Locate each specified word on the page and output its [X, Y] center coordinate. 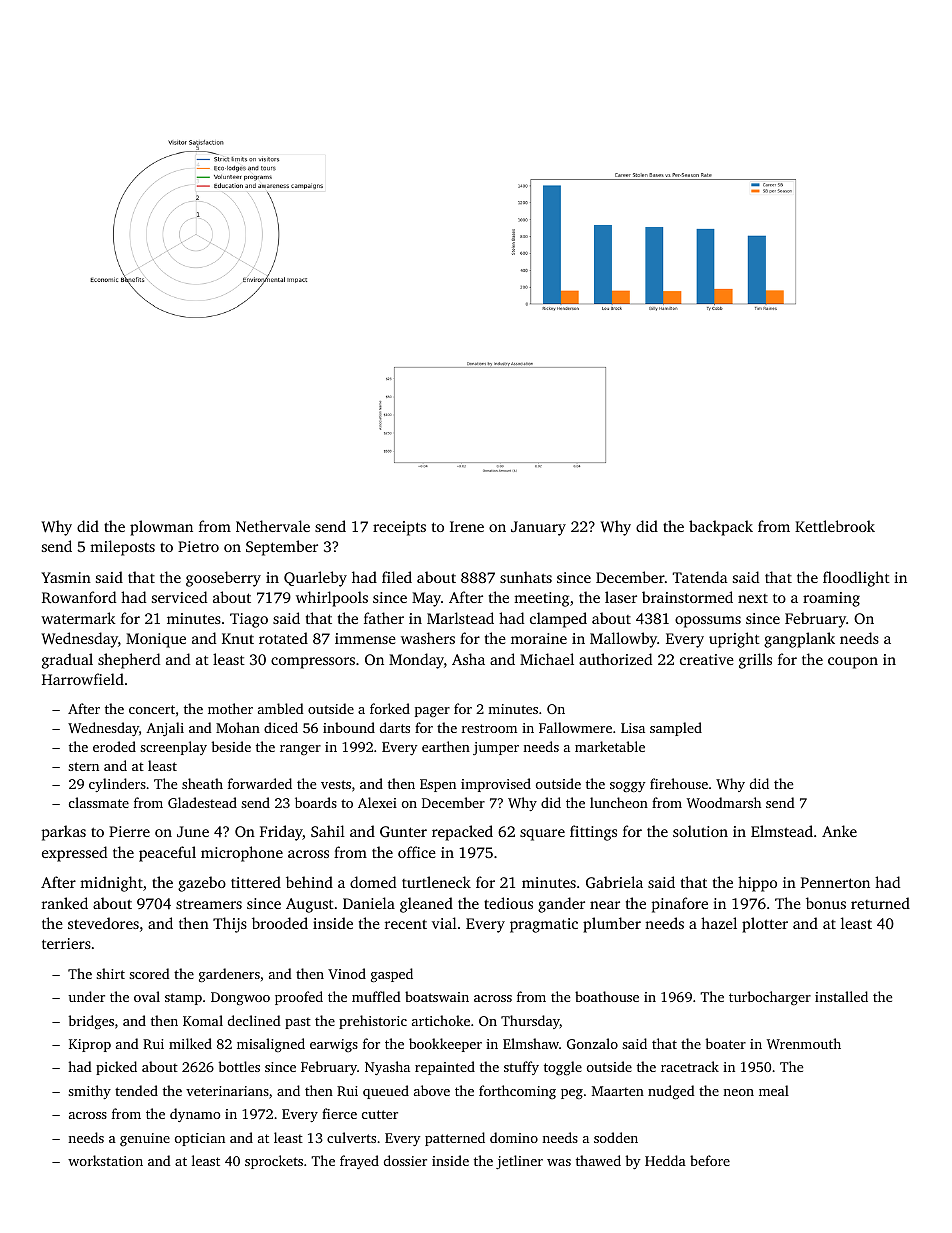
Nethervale [273, 526]
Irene [467, 526]
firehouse [679, 783]
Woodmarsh [724, 802]
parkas [64, 833]
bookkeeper [445, 1045]
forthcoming [517, 1092]
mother [230, 708]
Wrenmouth [804, 1043]
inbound [349, 727]
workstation [105, 1160]
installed [841, 996]
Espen [438, 785]
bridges [91, 1022]
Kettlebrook [835, 526]
